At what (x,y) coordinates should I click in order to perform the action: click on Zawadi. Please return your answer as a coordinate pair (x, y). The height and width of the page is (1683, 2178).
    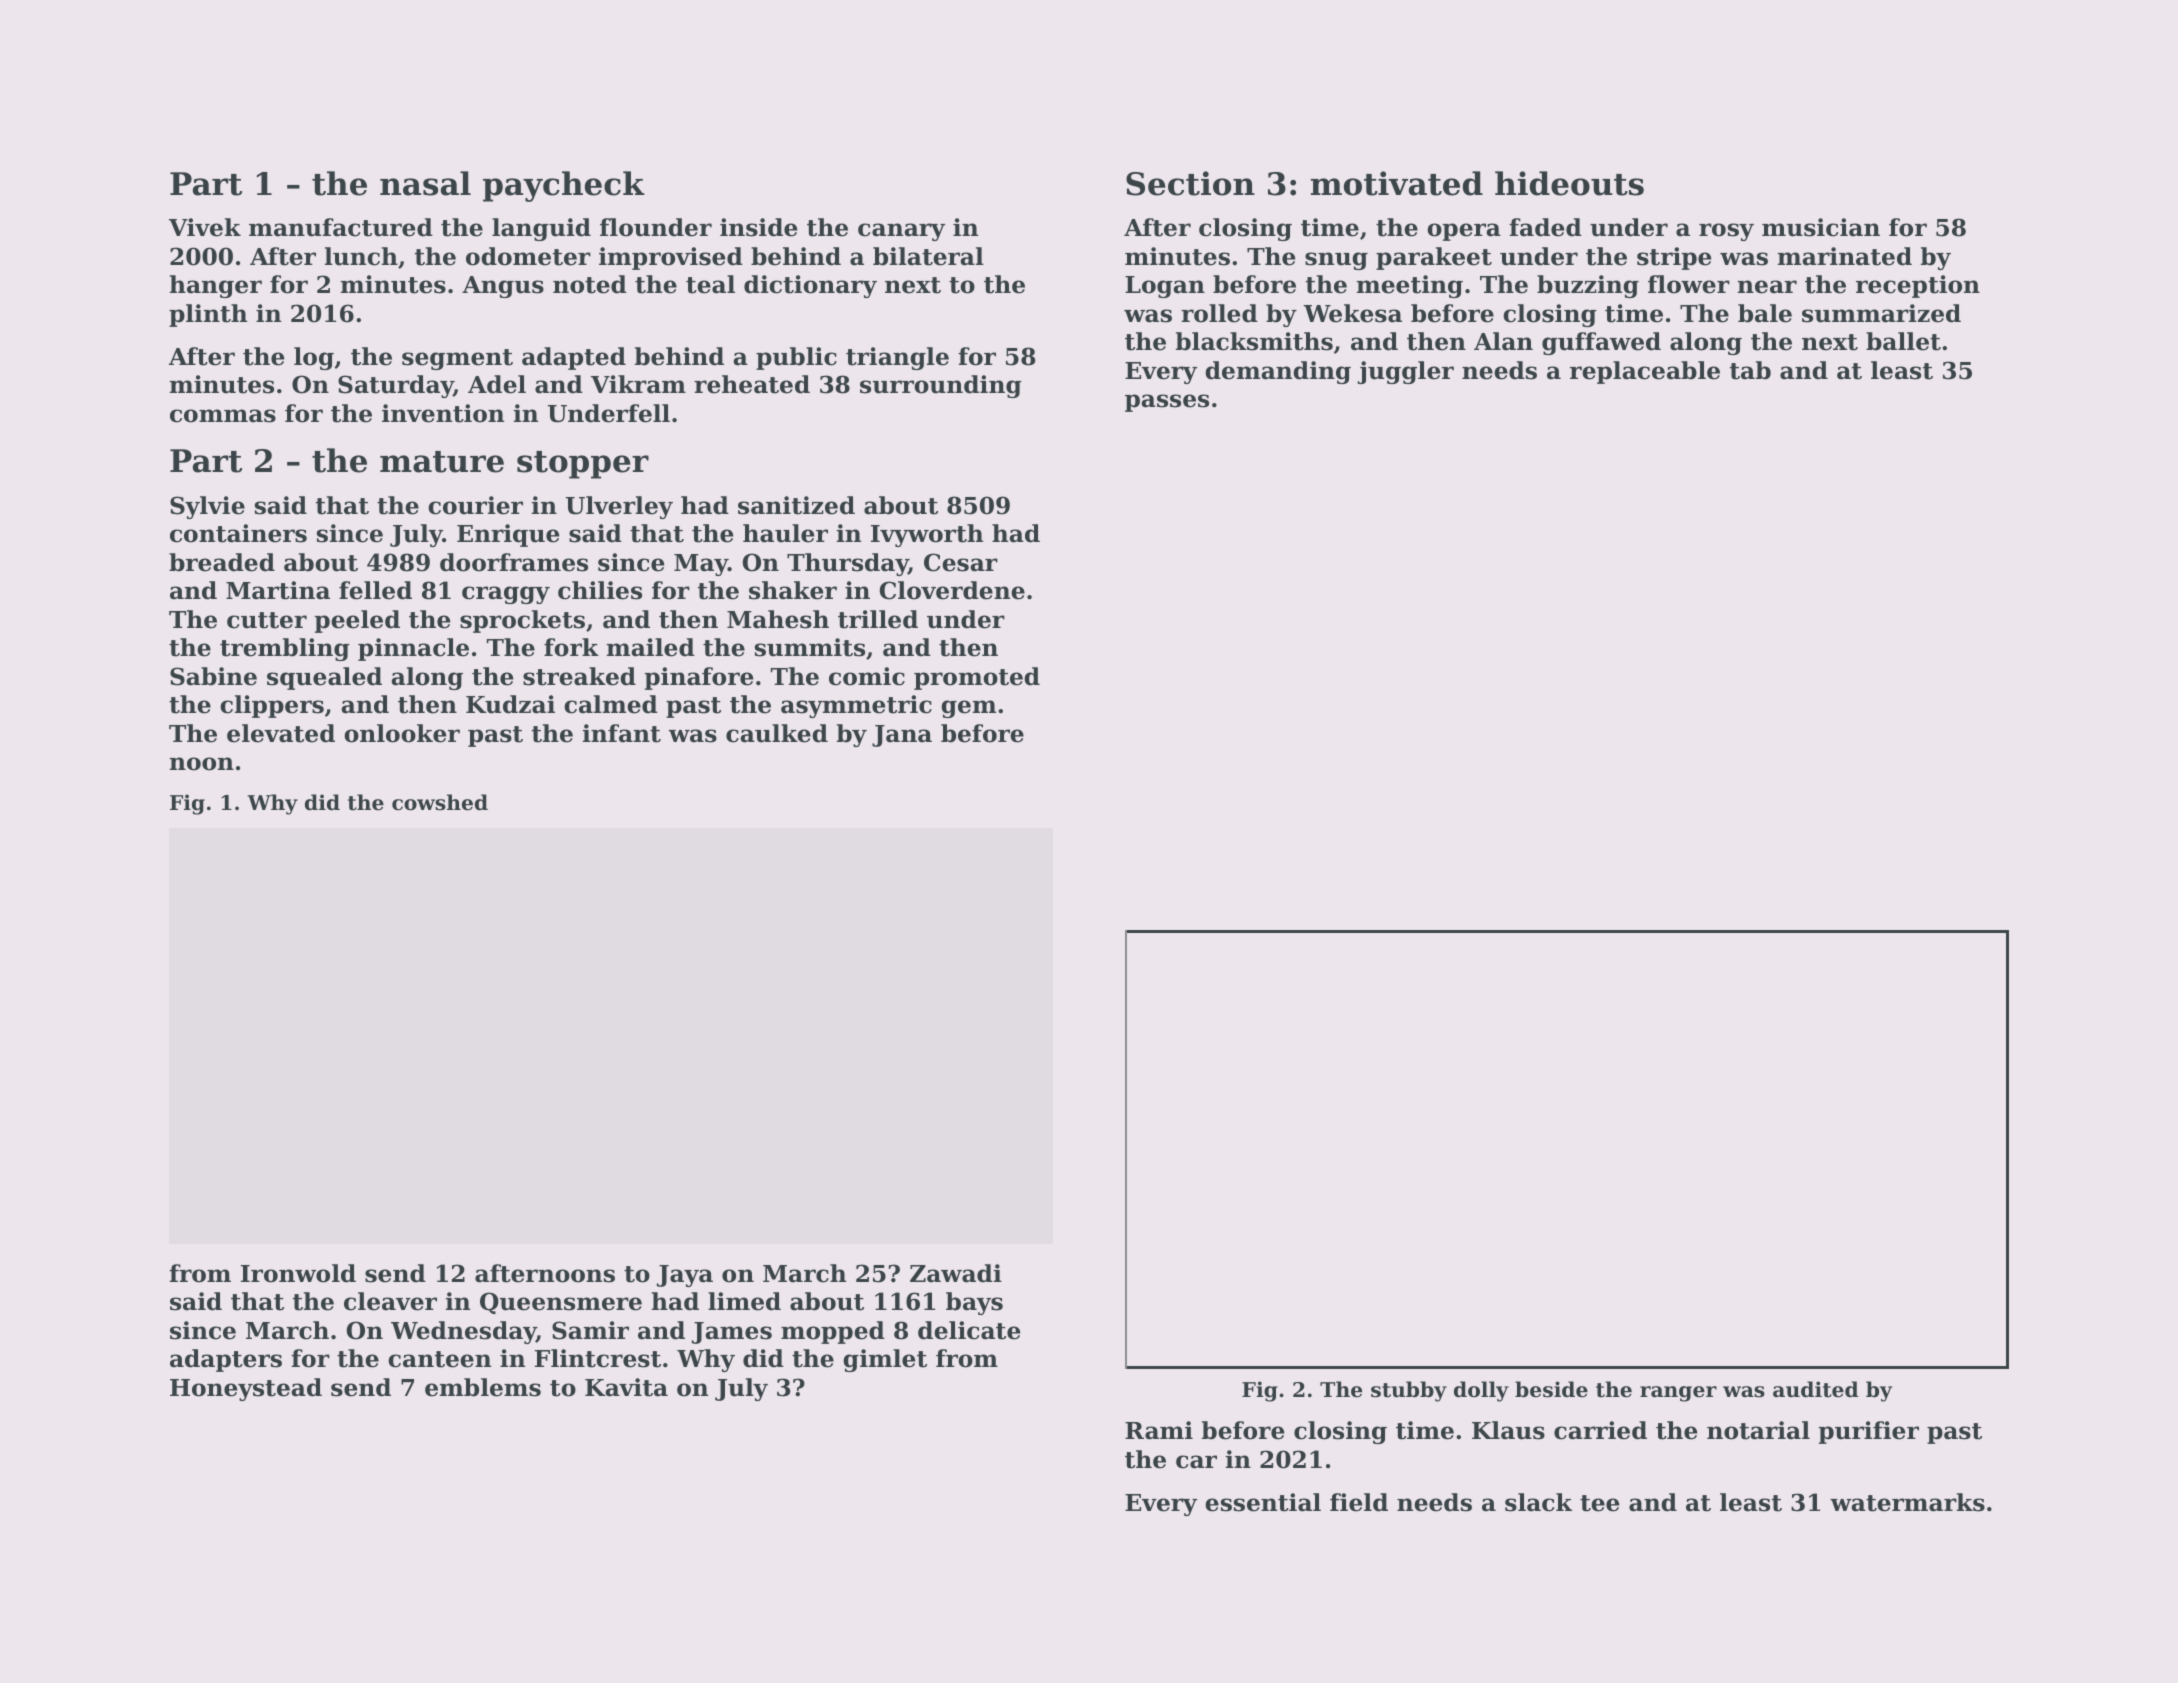
    Looking at the image, I should click on (956, 1273).
